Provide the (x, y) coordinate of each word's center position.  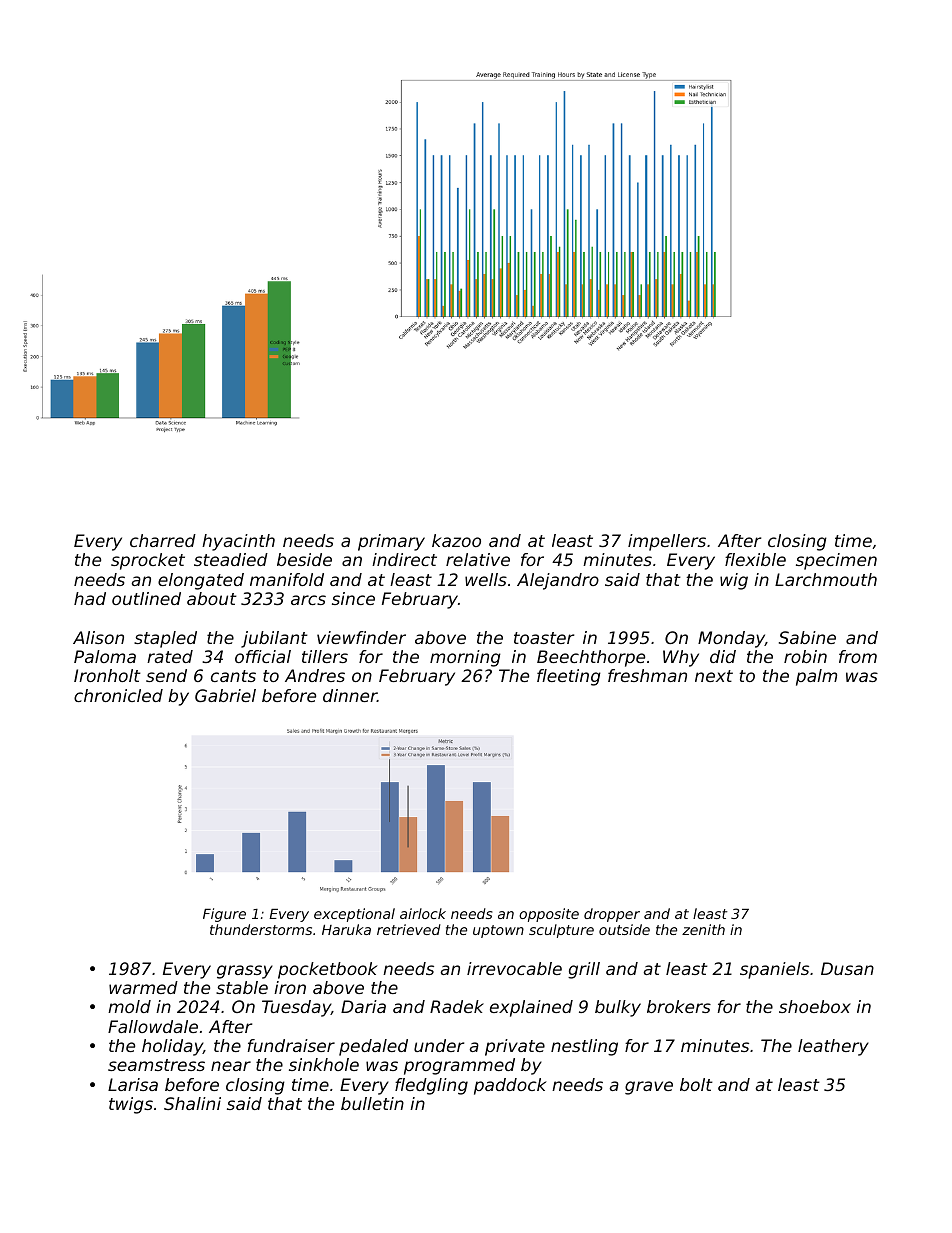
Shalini (192, 1103)
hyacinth (238, 542)
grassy (245, 972)
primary (391, 542)
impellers (667, 542)
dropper (612, 915)
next (714, 676)
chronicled (118, 695)
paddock (510, 1086)
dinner (350, 695)
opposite (549, 915)
